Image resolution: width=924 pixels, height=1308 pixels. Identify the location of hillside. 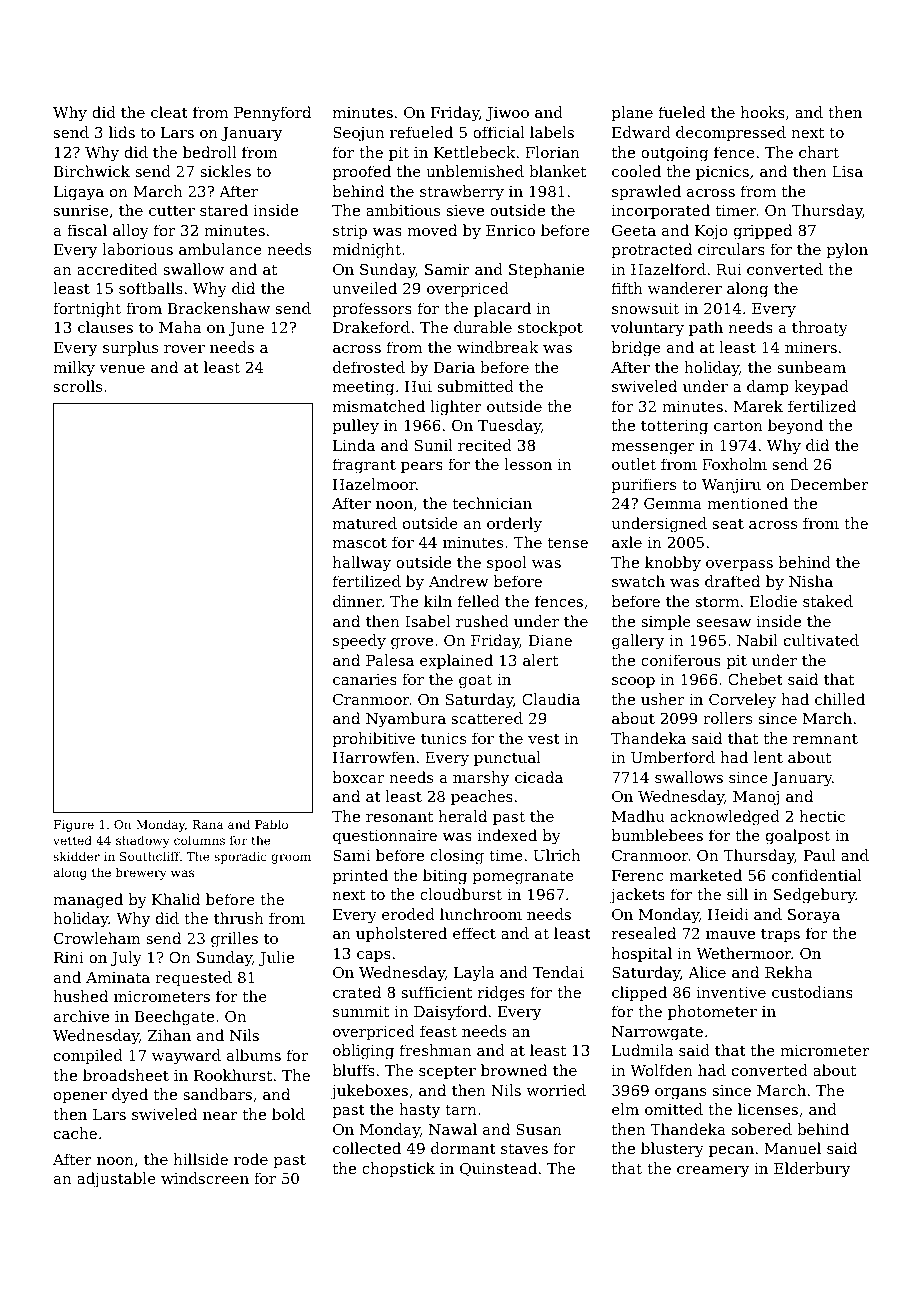
(201, 1159).
